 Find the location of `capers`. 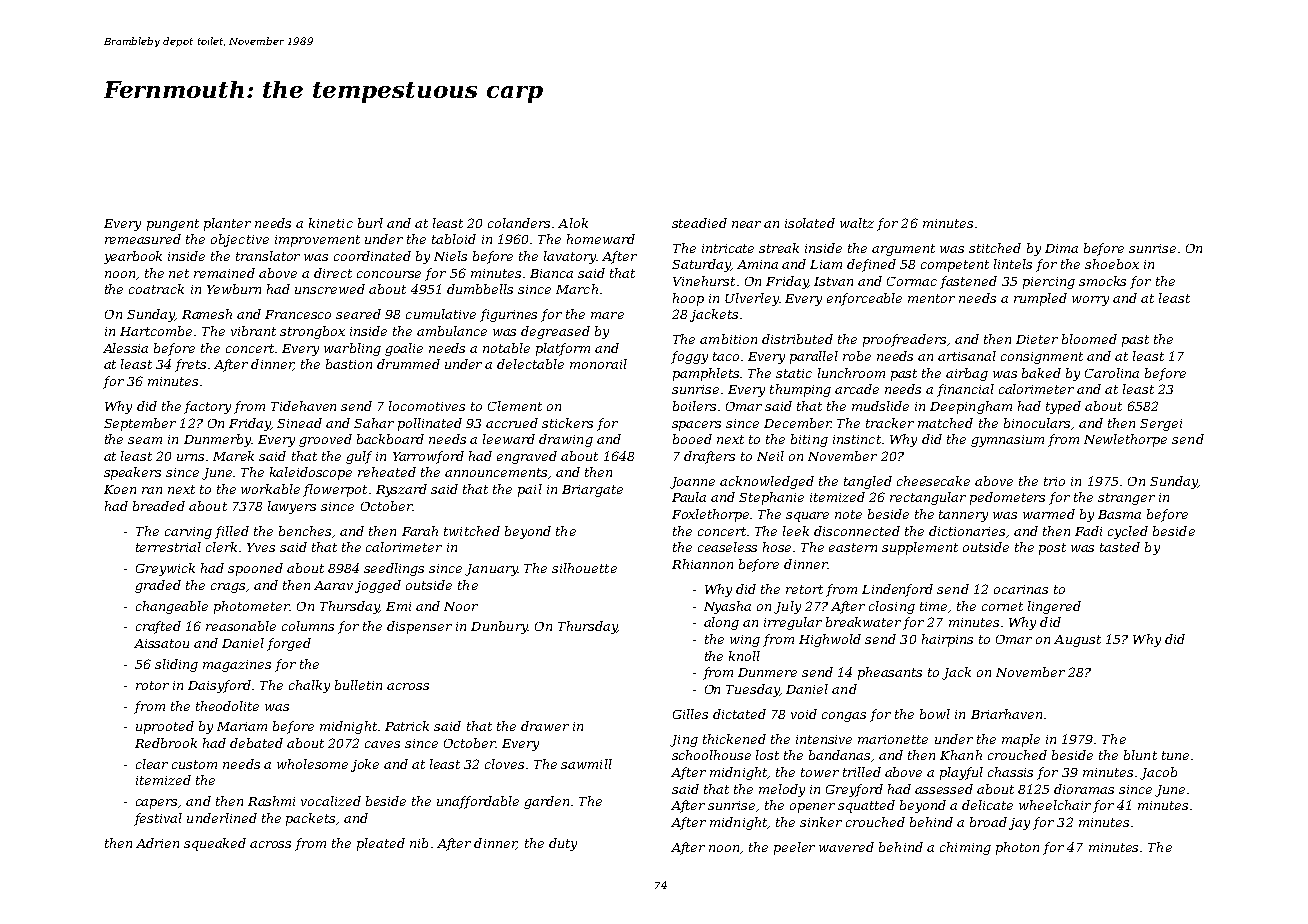

capers is located at coordinates (157, 804).
